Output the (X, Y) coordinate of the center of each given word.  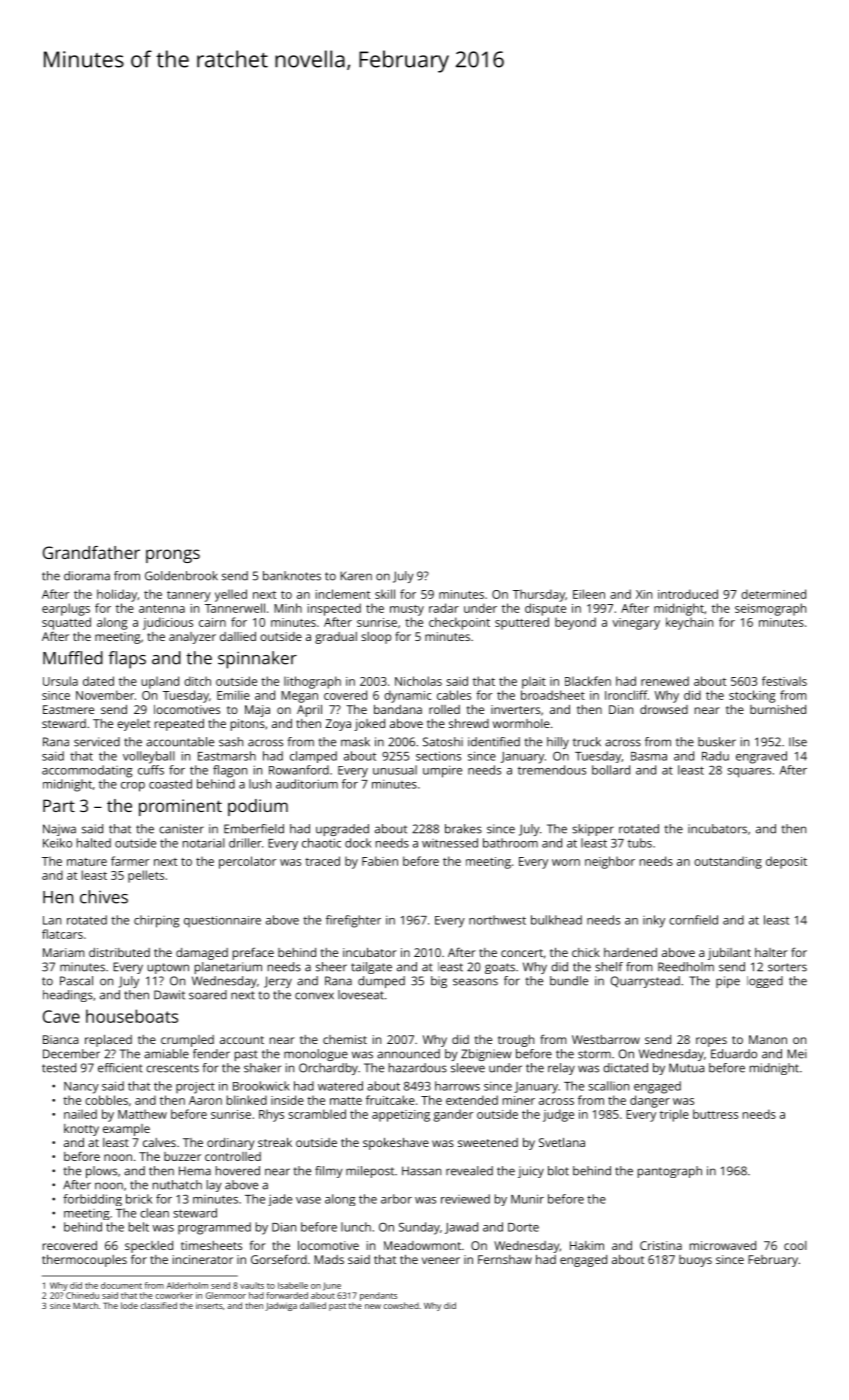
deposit (786, 862)
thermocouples (84, 1261)
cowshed (401, 1305)
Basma (649, 756)
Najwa (59, 830)
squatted (66, 623)
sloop (376, 638)
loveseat (361, 995)
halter (771, 952)
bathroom (510, 843)
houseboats (132, 1016)
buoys (695, 1261)
